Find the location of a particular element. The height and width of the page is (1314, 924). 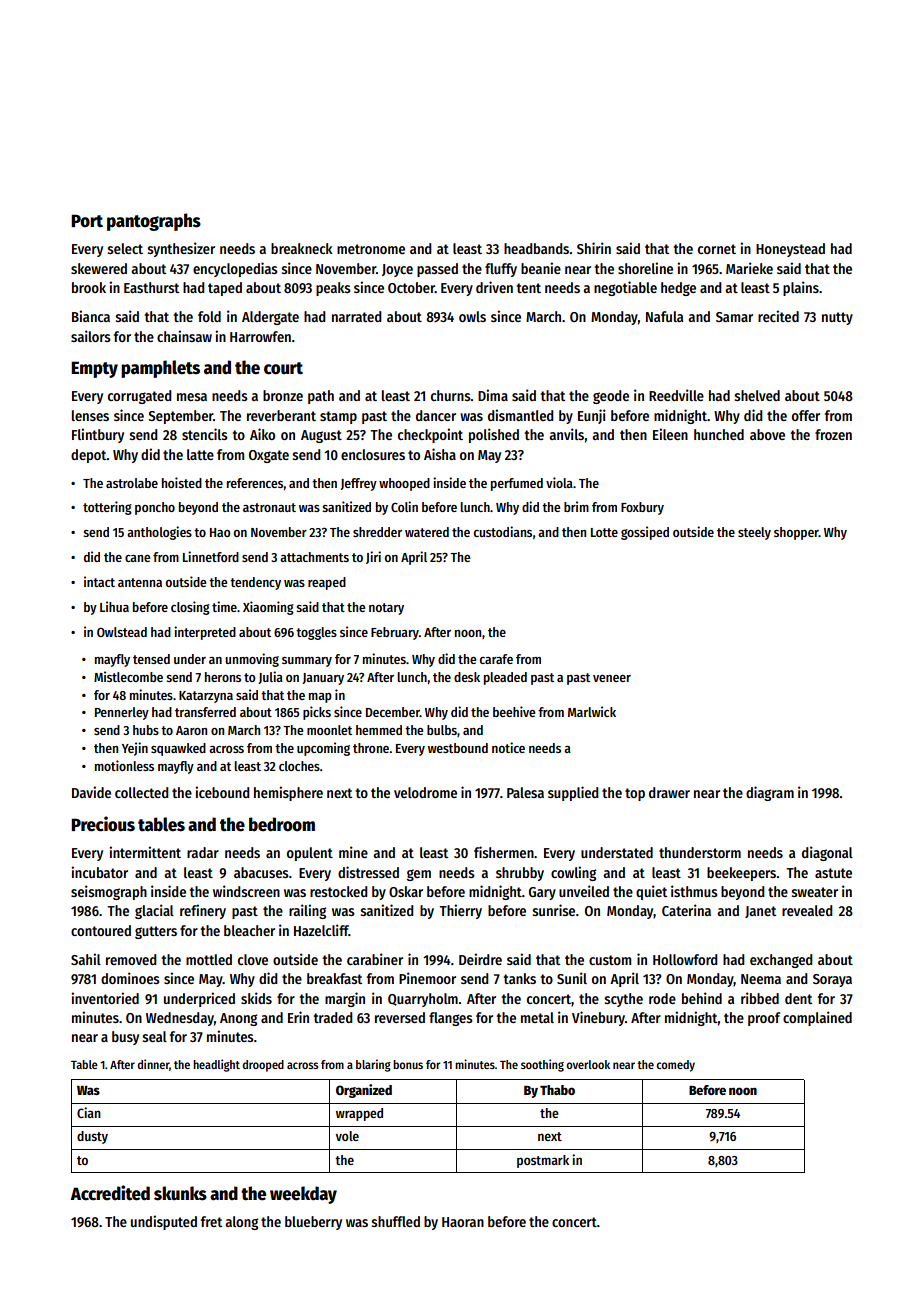

velodrome is located at coordinates (425, 792).
